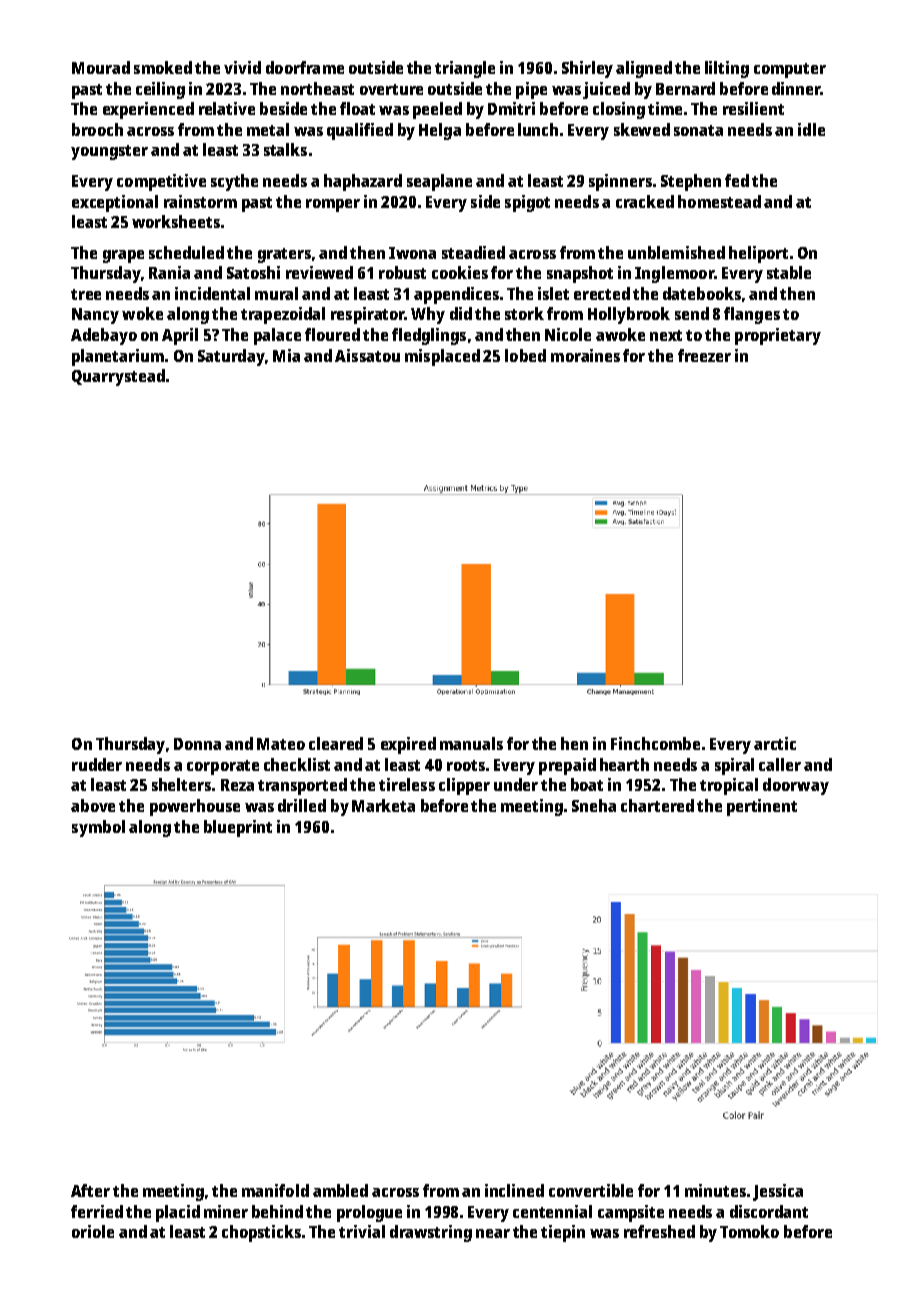 The height and width of the image is (1316, 908). Describe the element at coordinates (97, 764) in the image. I see `rudder` at that location.
